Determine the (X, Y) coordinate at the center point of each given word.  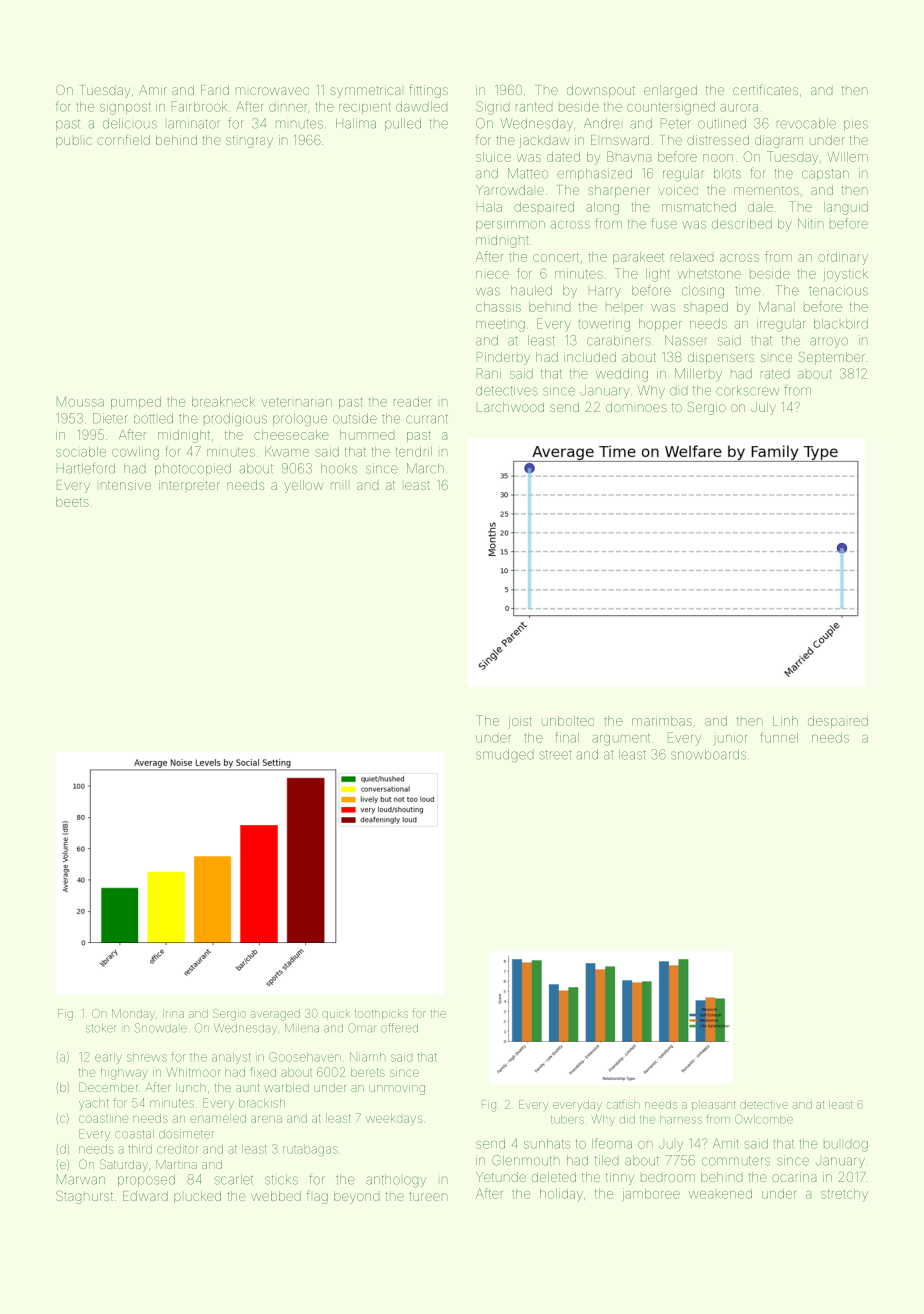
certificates (765, 89)
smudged (504, 755)
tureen (428, 1196)
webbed (276, 1196)
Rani (489, 373)
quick (336, 1015)
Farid (215, 90)
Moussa (80, 401)
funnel (779, 737)
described (742, 224)
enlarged (670, 91)
